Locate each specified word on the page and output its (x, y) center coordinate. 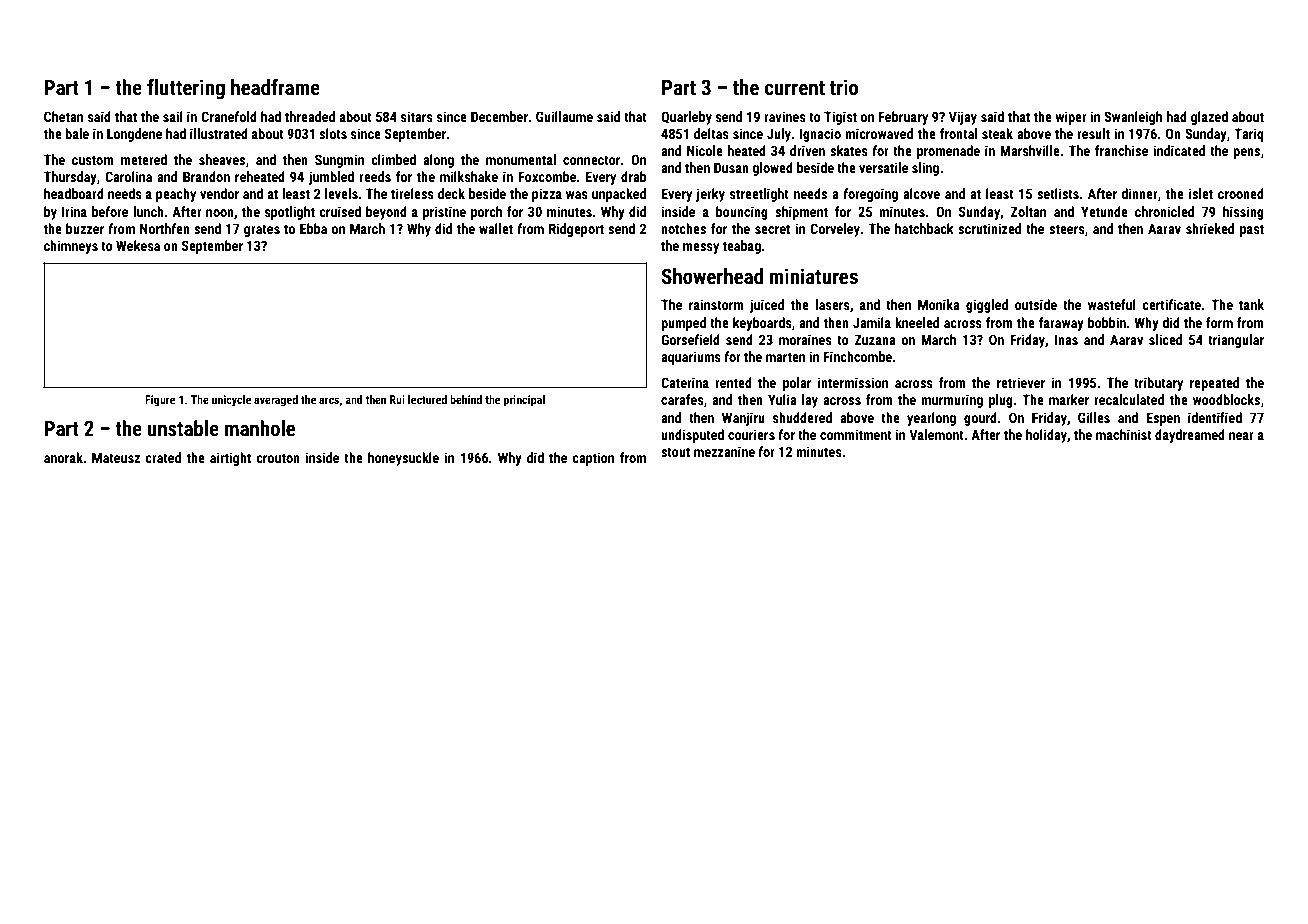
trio (844, 87)
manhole (260, 428)
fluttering (186, 89)
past (1252, 230)
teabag (742, 247)
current (795, 88)
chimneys (71, 247)
